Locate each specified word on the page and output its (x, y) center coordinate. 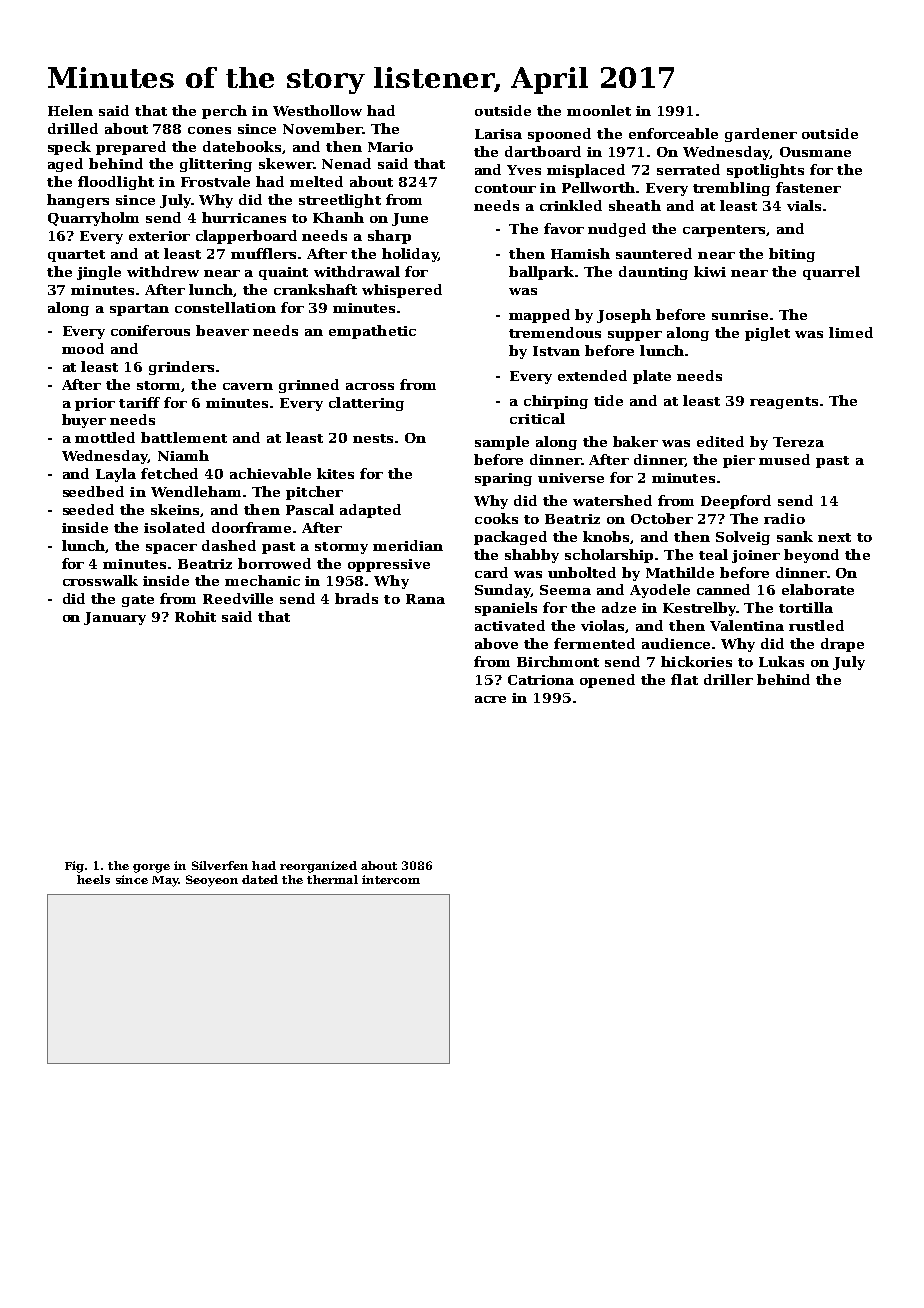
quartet (76, 256)
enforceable (673, 133)
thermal (332, 879)
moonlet (599, 110)
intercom (391, 879)
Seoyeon (212, 881)
